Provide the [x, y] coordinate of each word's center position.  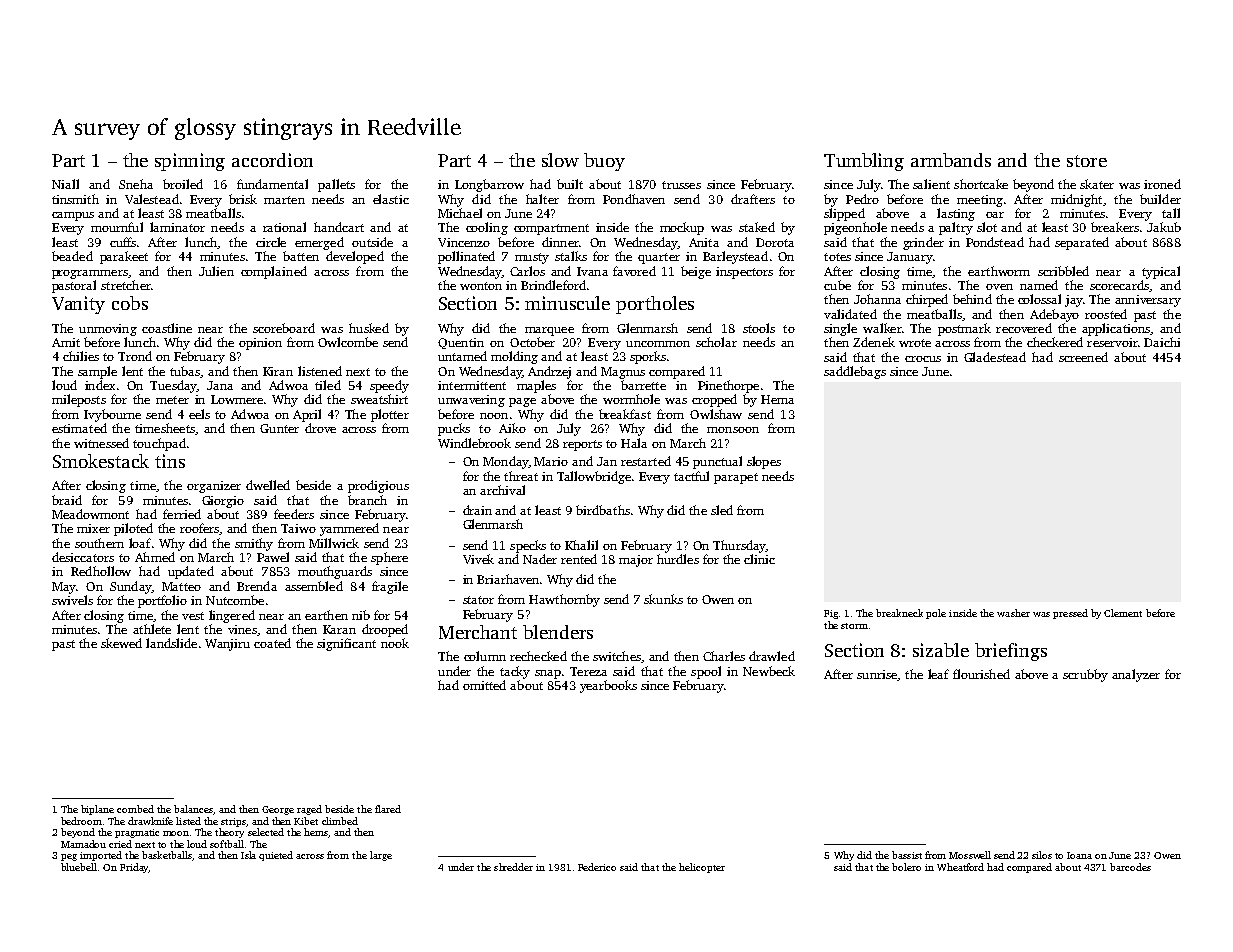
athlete [152, 629]
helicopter [702, 868]
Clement [1123, 613]
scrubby [1085, 675]
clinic [759, 559]
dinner [560, 242]
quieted [276, 856]
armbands [951, 160]
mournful [117, 227]
